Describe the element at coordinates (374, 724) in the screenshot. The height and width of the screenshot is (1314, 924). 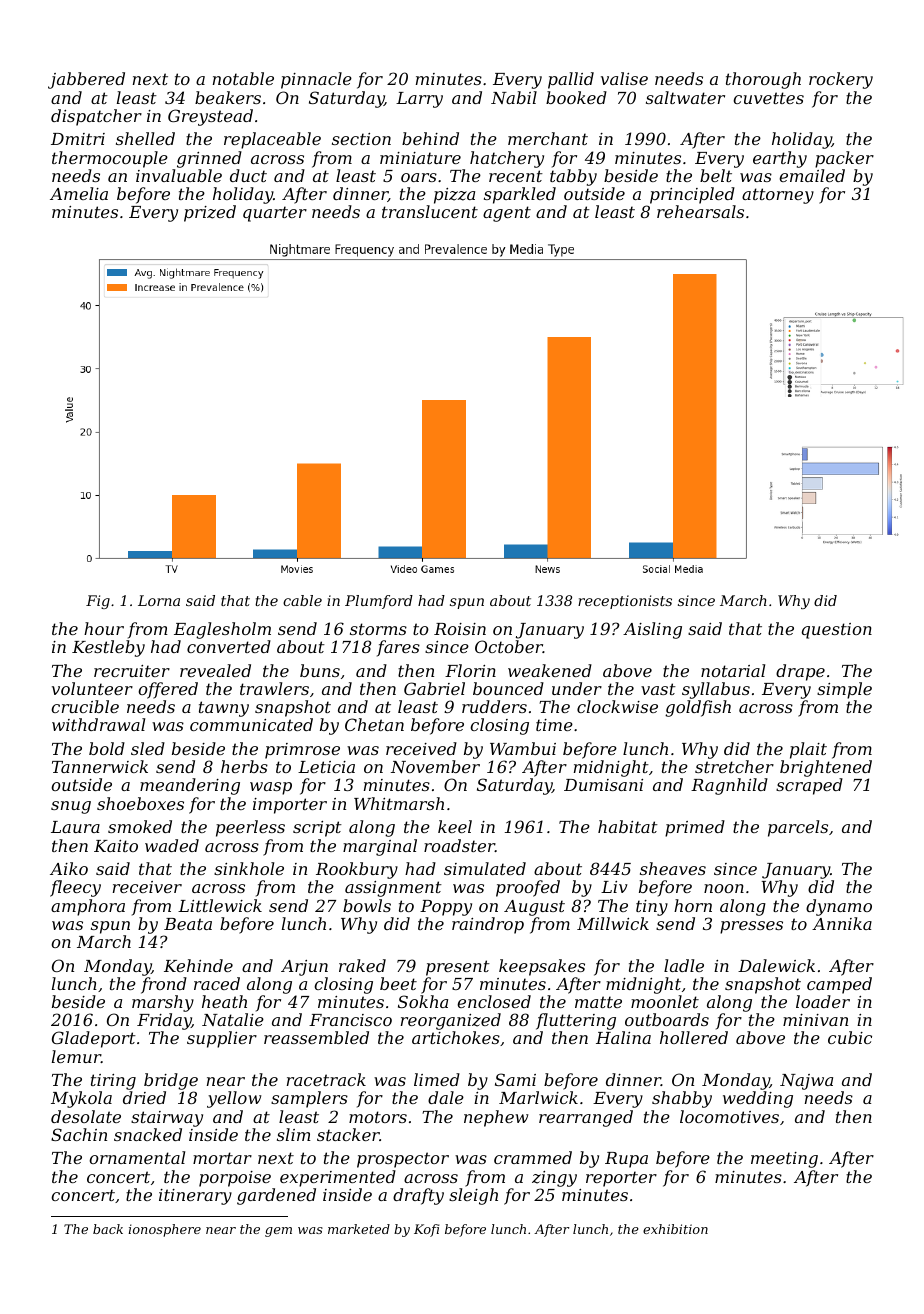
I see `Chetan` at that location.
